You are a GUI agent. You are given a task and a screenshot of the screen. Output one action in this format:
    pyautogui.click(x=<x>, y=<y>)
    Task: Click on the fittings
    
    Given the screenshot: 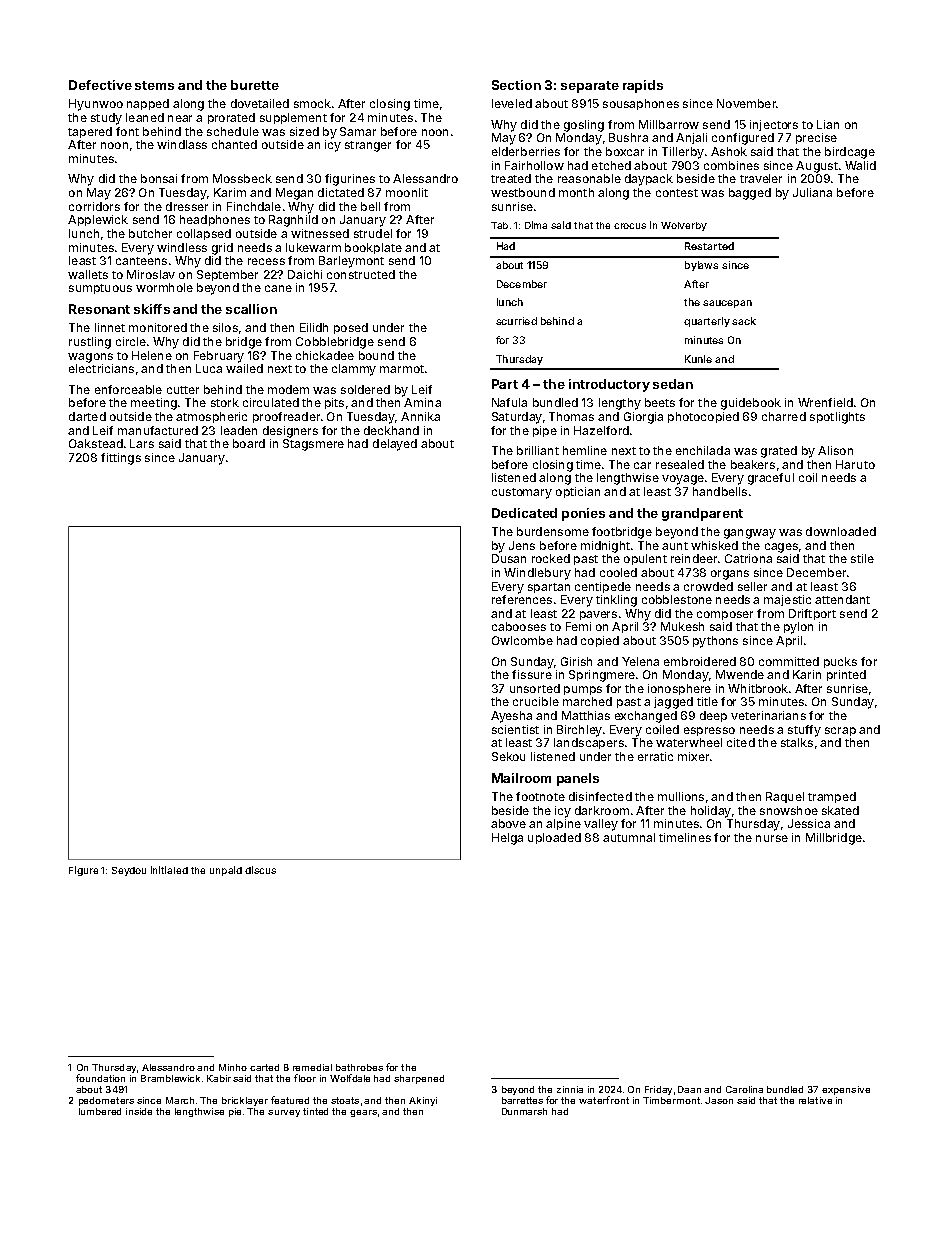 What is the action you would take?
    pyautogui.click(x=121, y=459)
